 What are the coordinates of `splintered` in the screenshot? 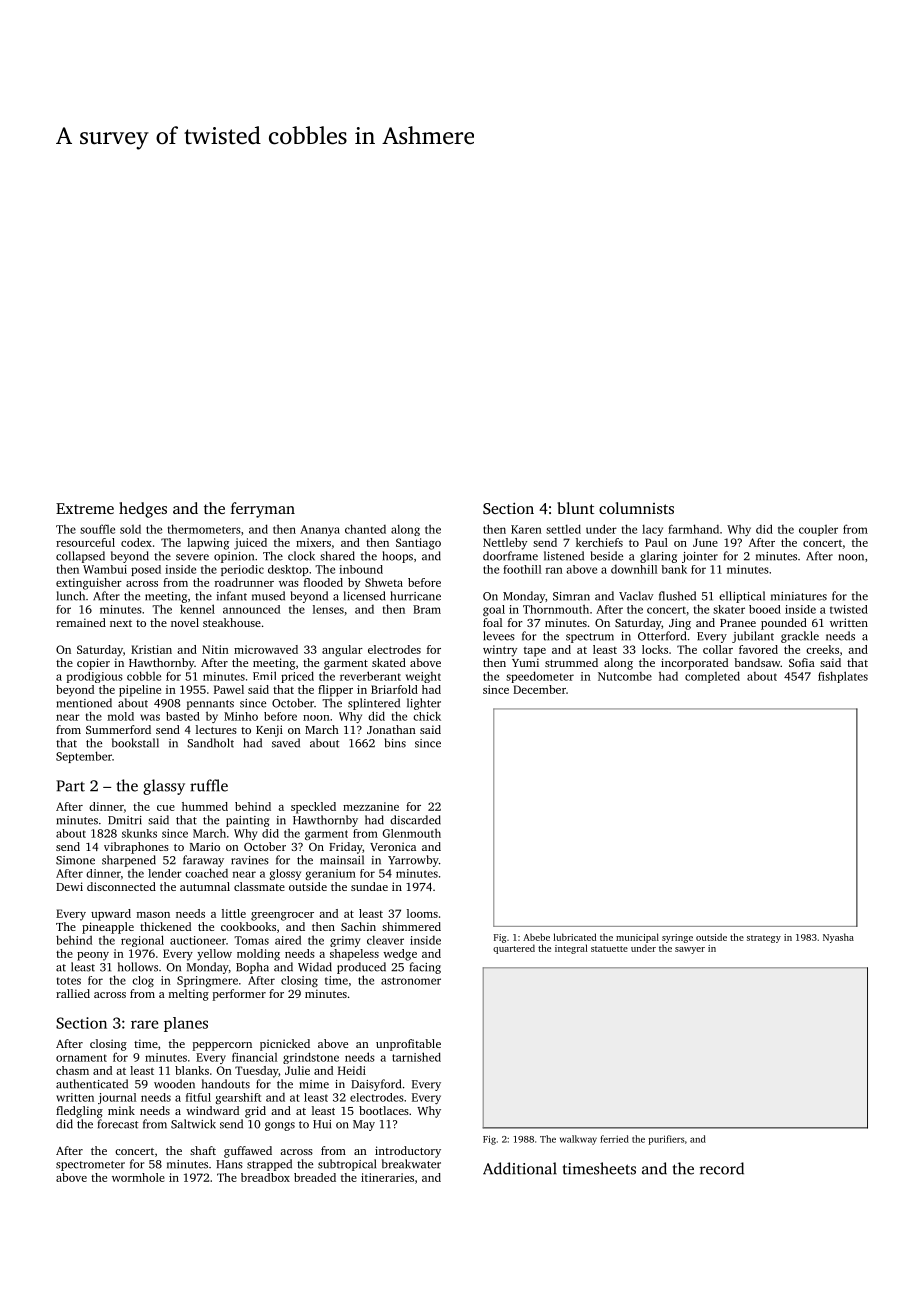 It's located at (374, 704).
